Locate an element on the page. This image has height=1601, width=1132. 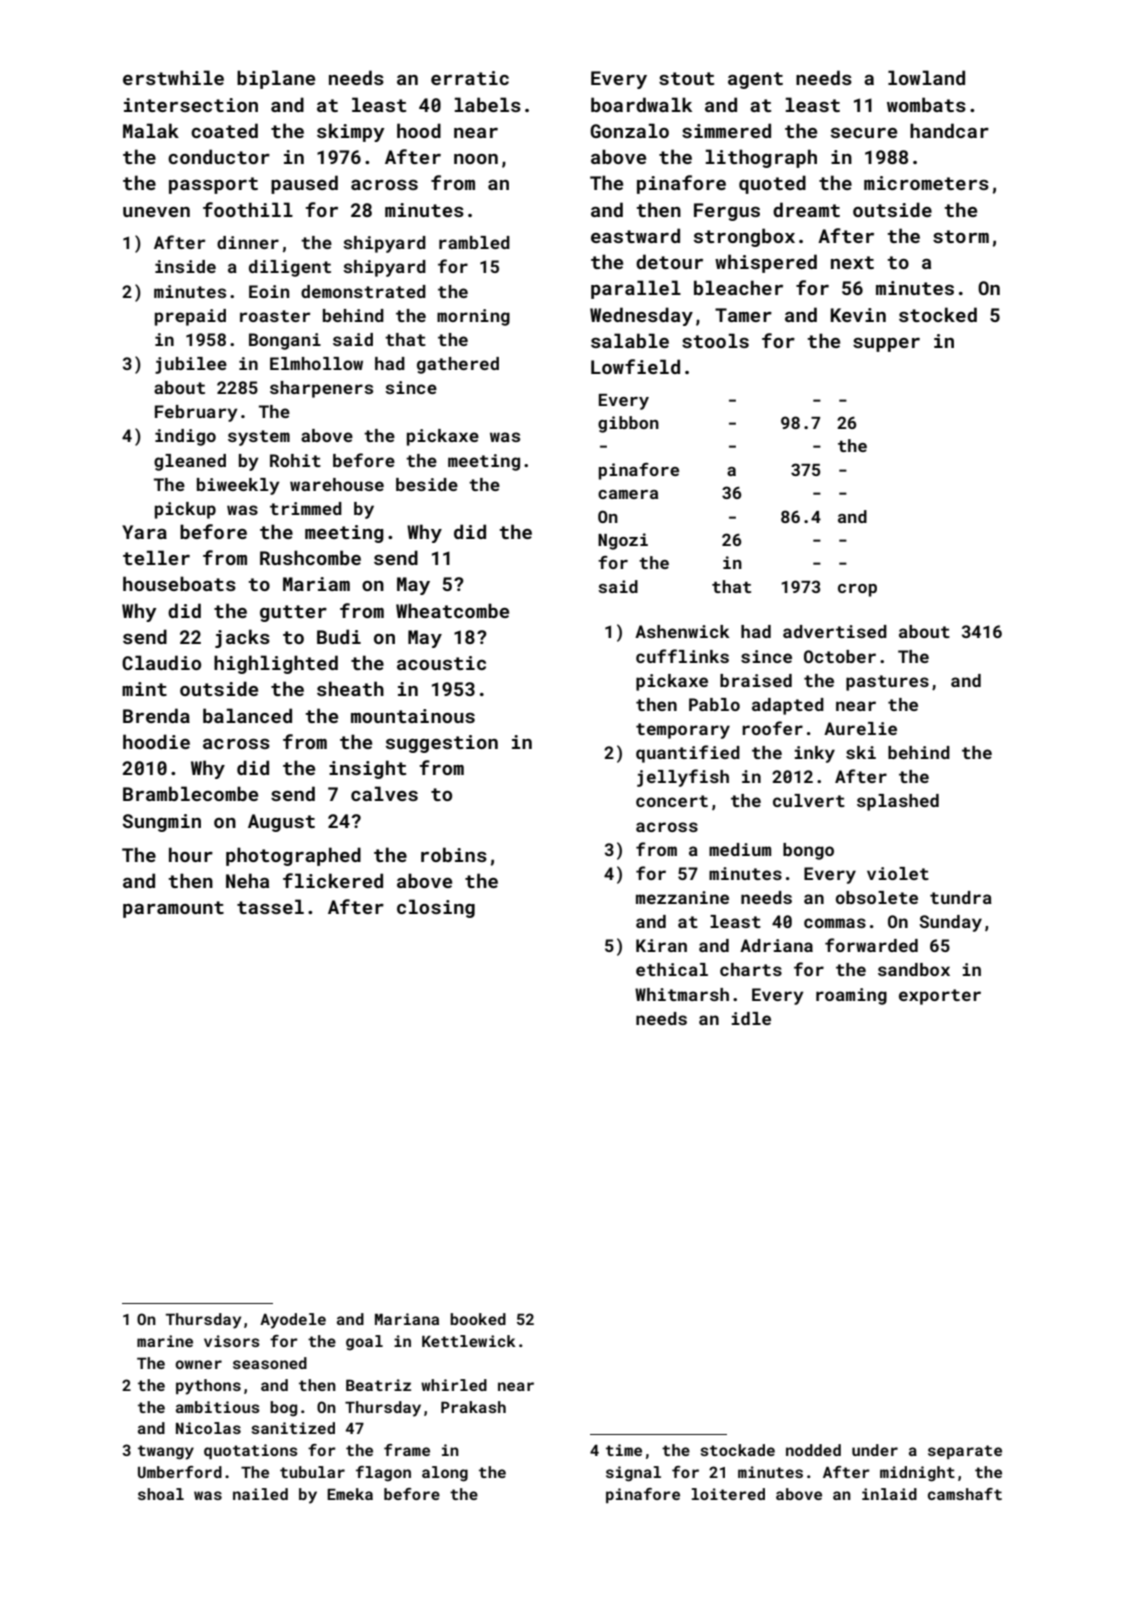
erratic is located at coordinates (470, 78).
